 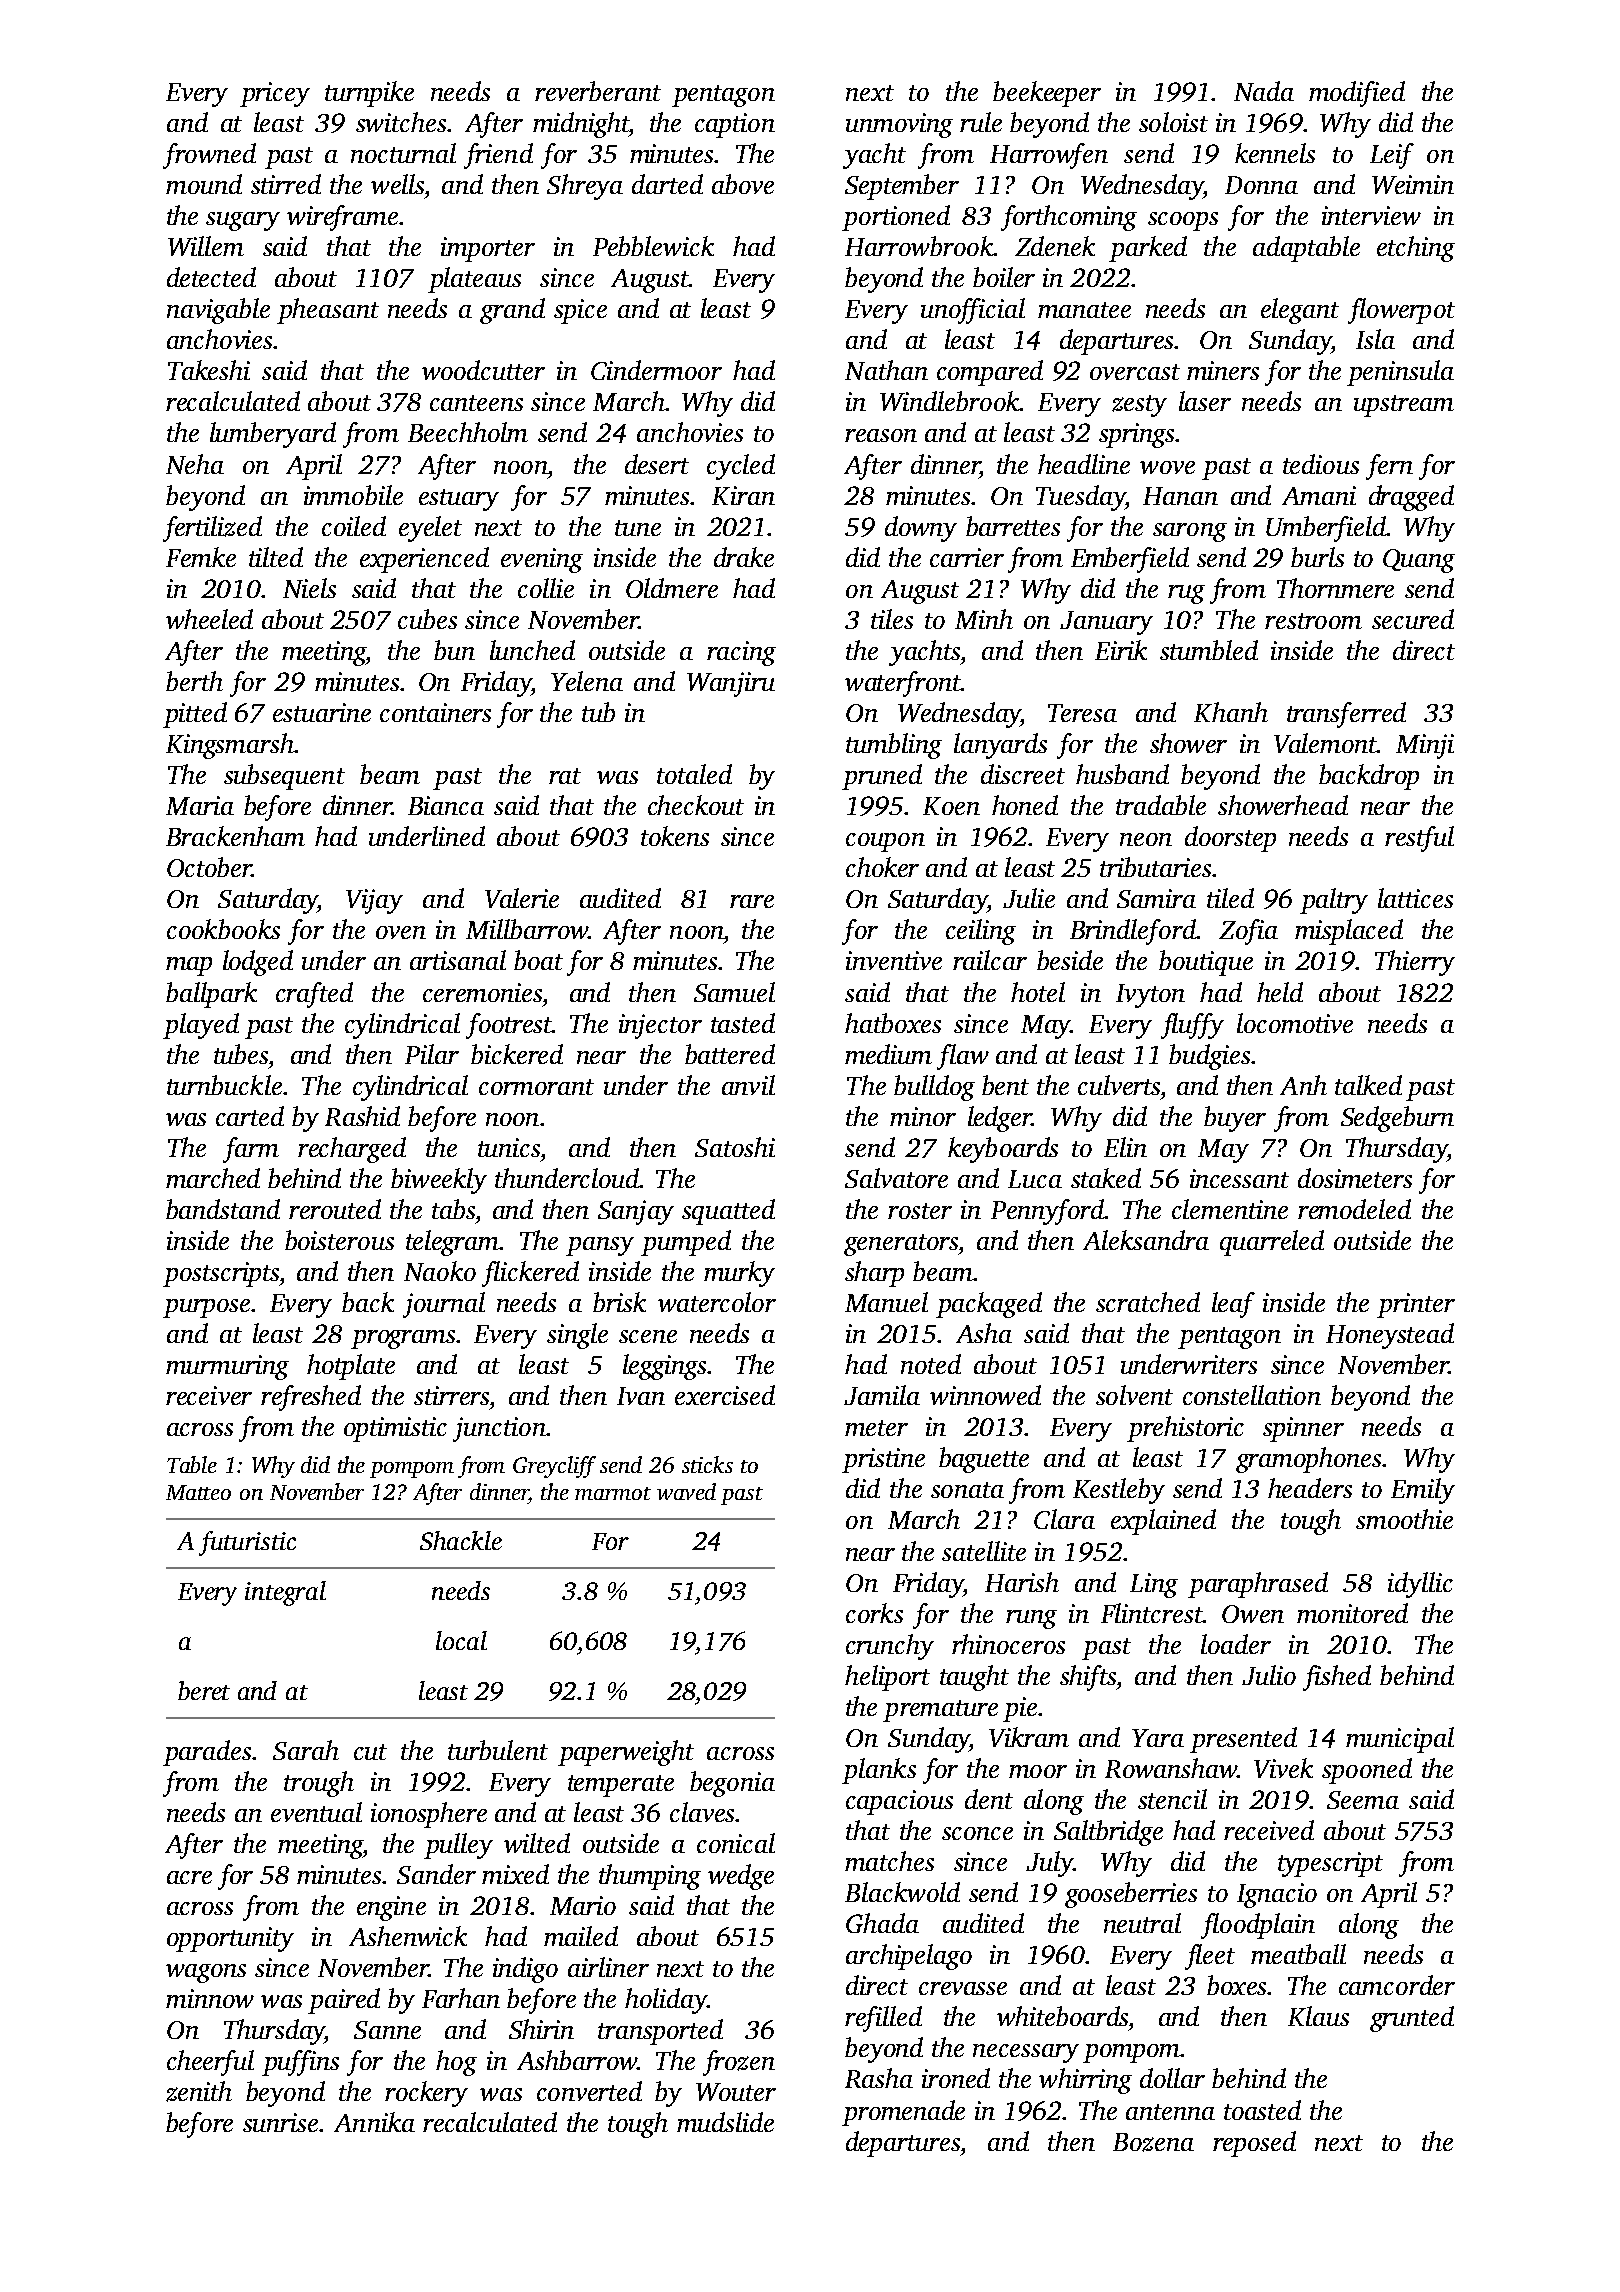 I want to click on Valemont, so click(x=1325, y=743).
